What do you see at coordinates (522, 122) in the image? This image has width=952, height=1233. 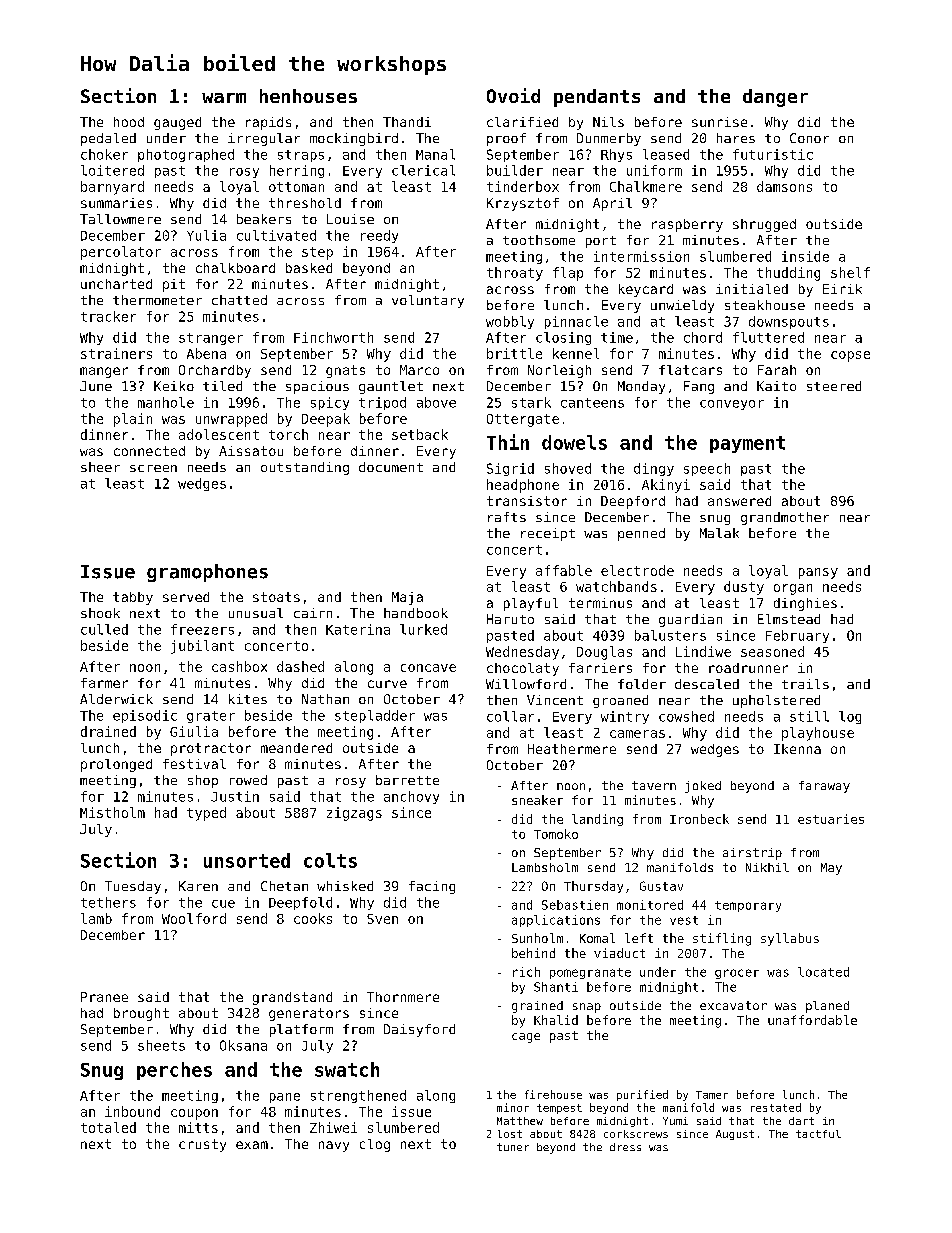 I see `clarified` at bounding box center [522, 122].
